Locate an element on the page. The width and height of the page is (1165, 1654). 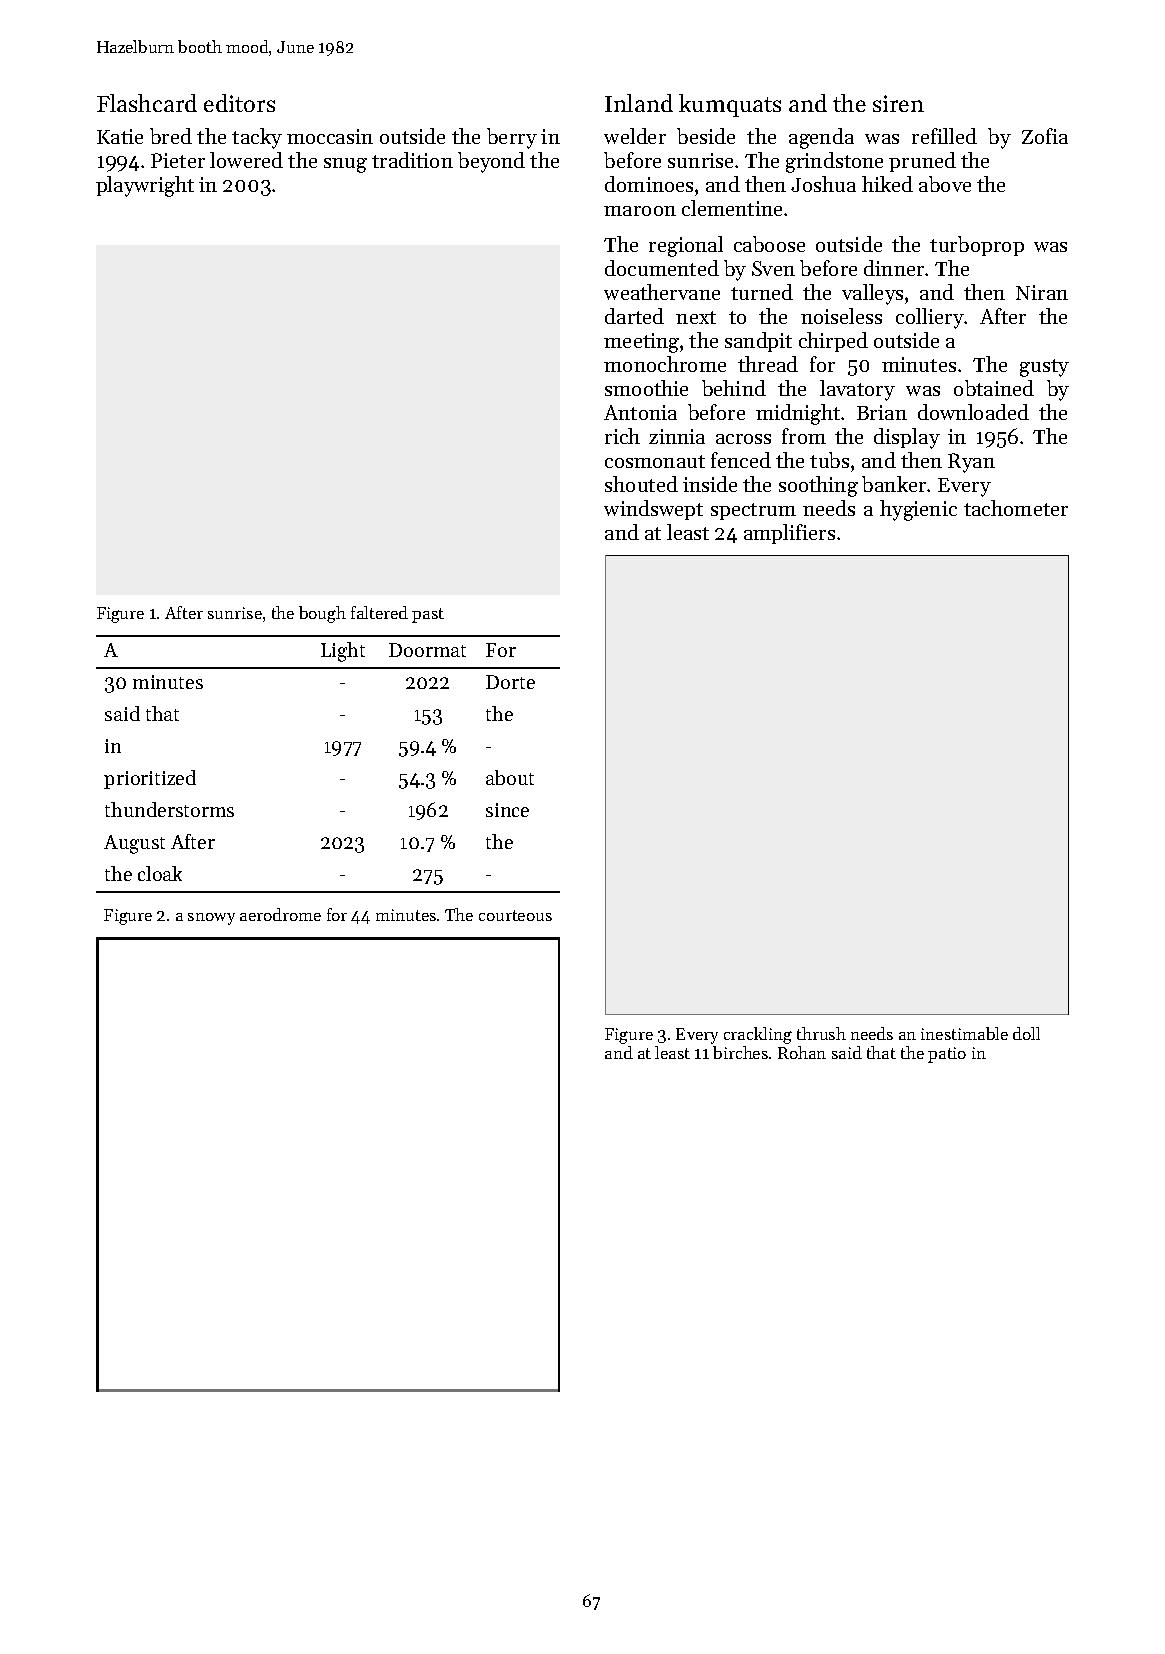
windswept is located at coordinates (653, 510).
